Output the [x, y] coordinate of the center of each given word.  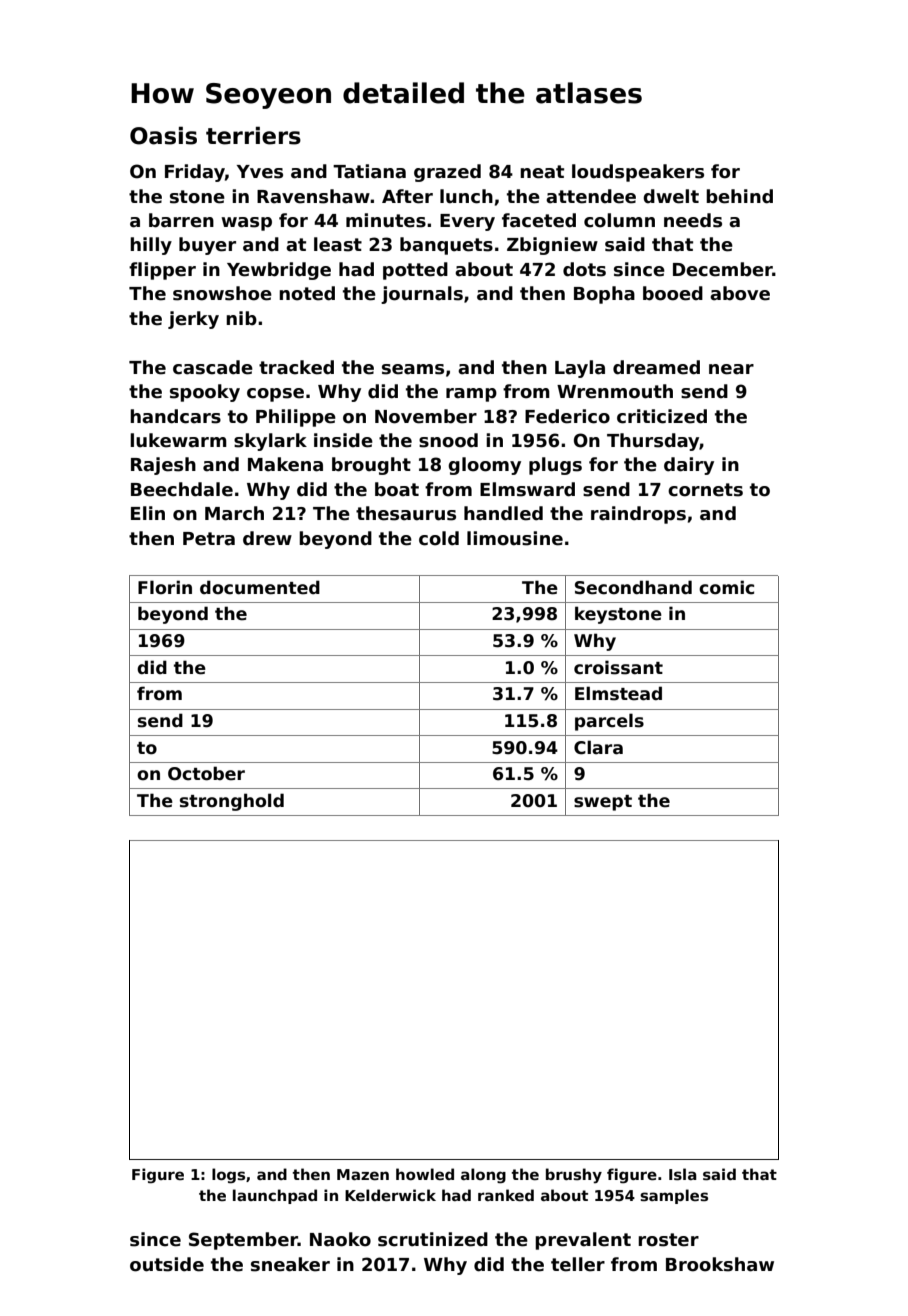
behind [739, 196]
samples [674, 1196]
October [206, 773]
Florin [165, 587]
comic [726, 587]
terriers [253, 135]
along [483, 1176]
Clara [598, 747]
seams [413, 369]
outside [167, 1264]
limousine [515, 538]
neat [542, 172]
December [723, 269]
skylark [270, 442]
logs [228, 1175]
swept [603, 803]
